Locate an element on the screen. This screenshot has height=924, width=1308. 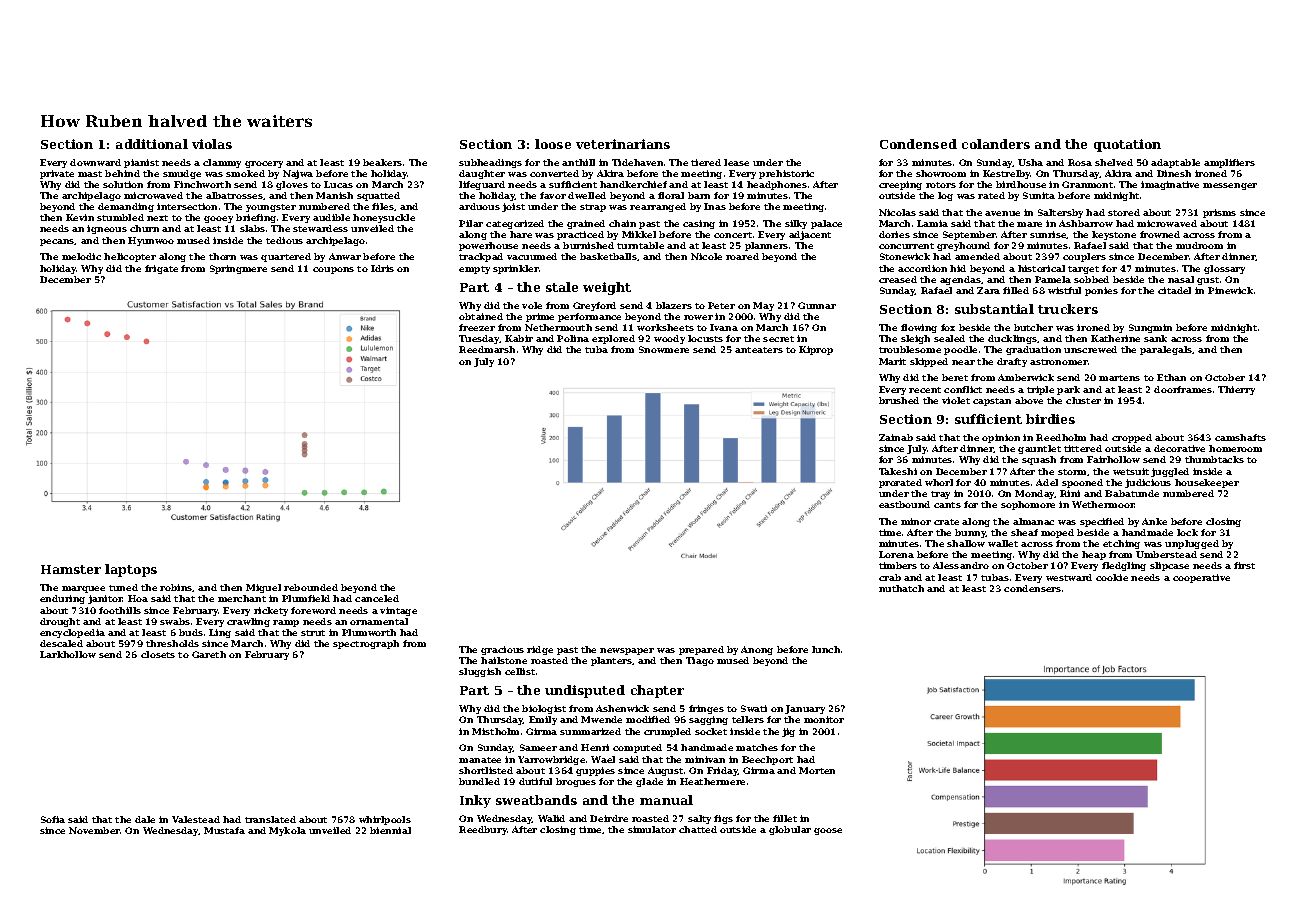
quotation is located at coordinates (1127, 145).
